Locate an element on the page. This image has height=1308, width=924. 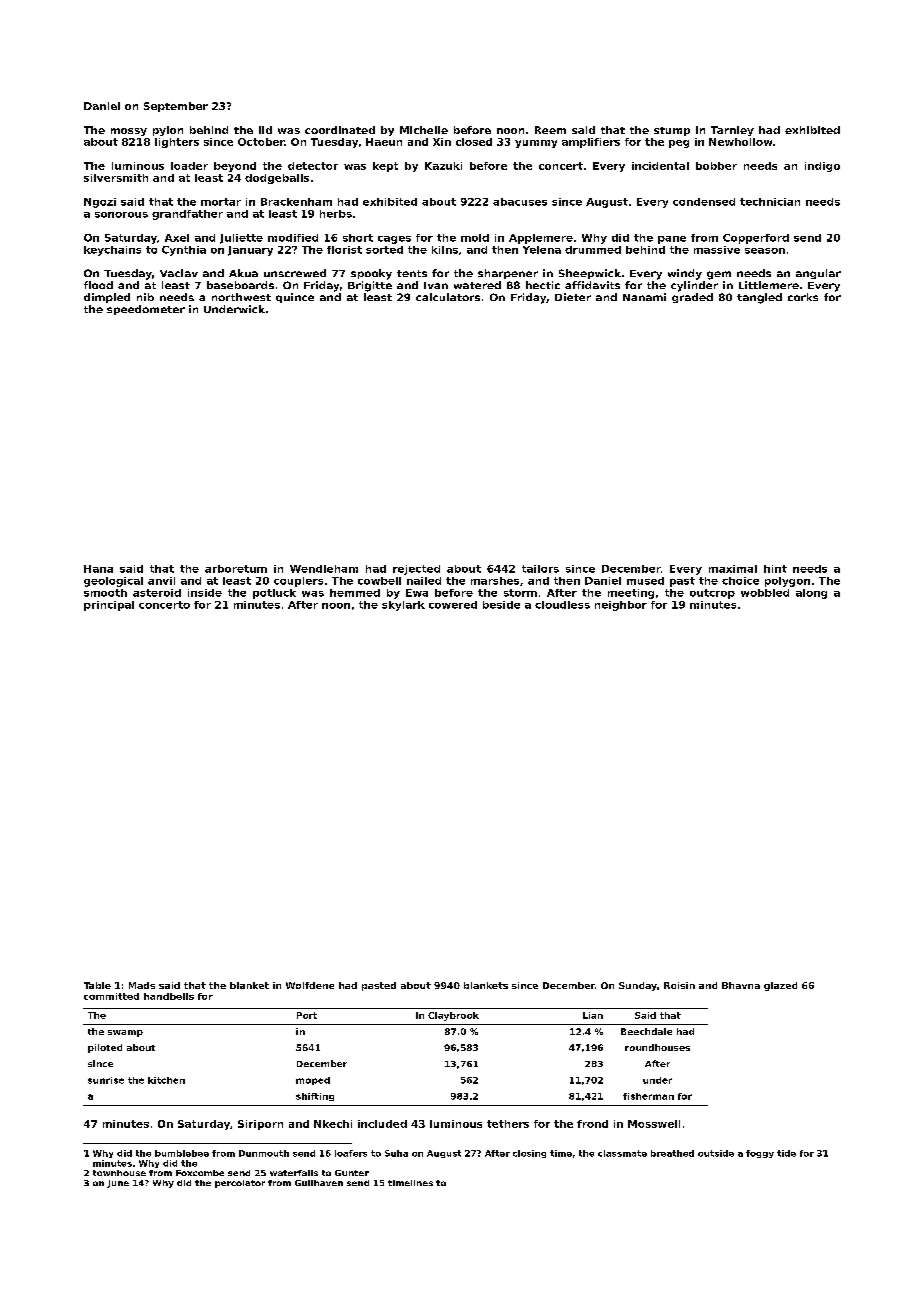
Michelle is located at coordinates (424, 130).
